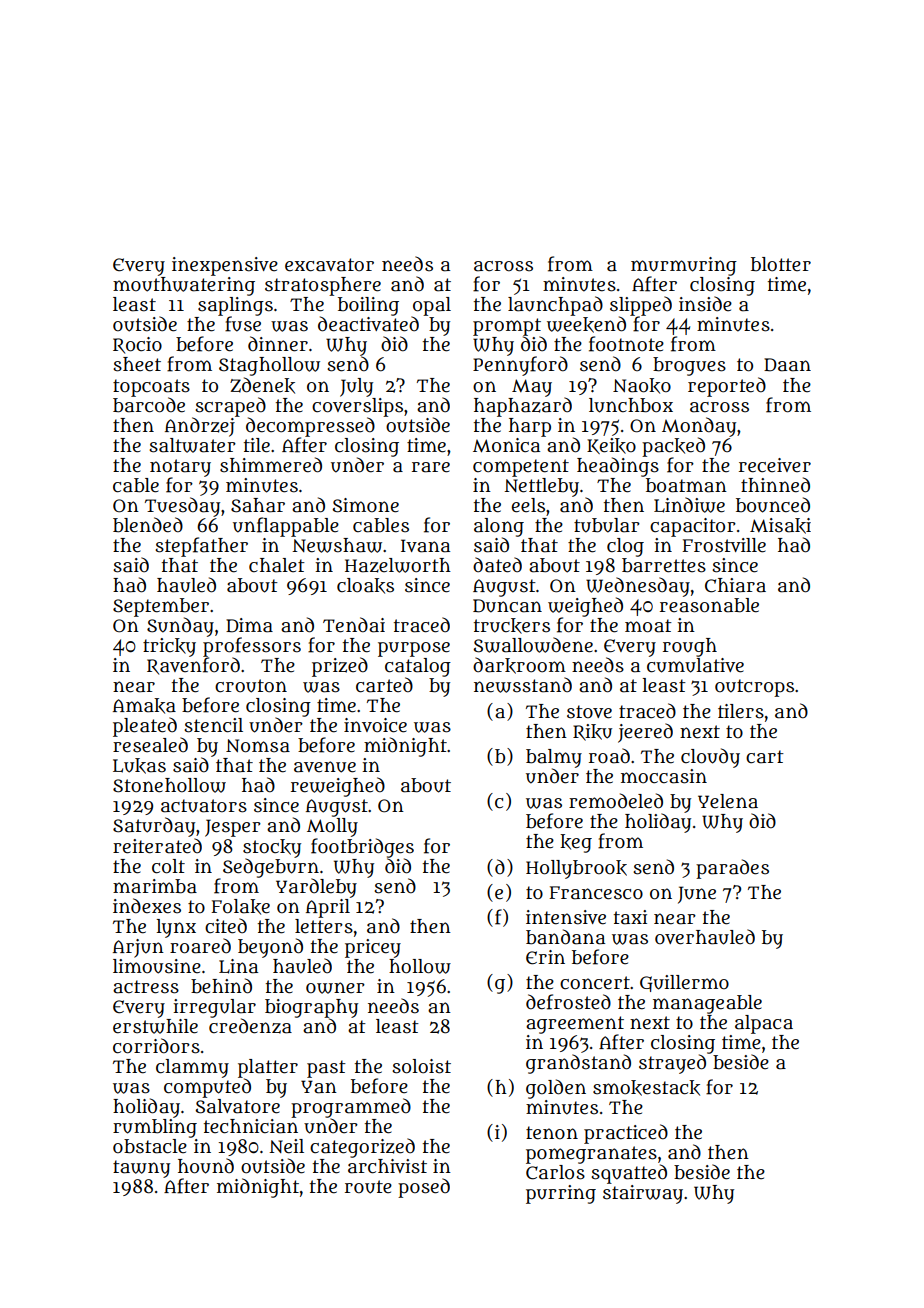 The width and height of the screenshot is (924, 1308). I want to click on eels, so click(528, 505).
